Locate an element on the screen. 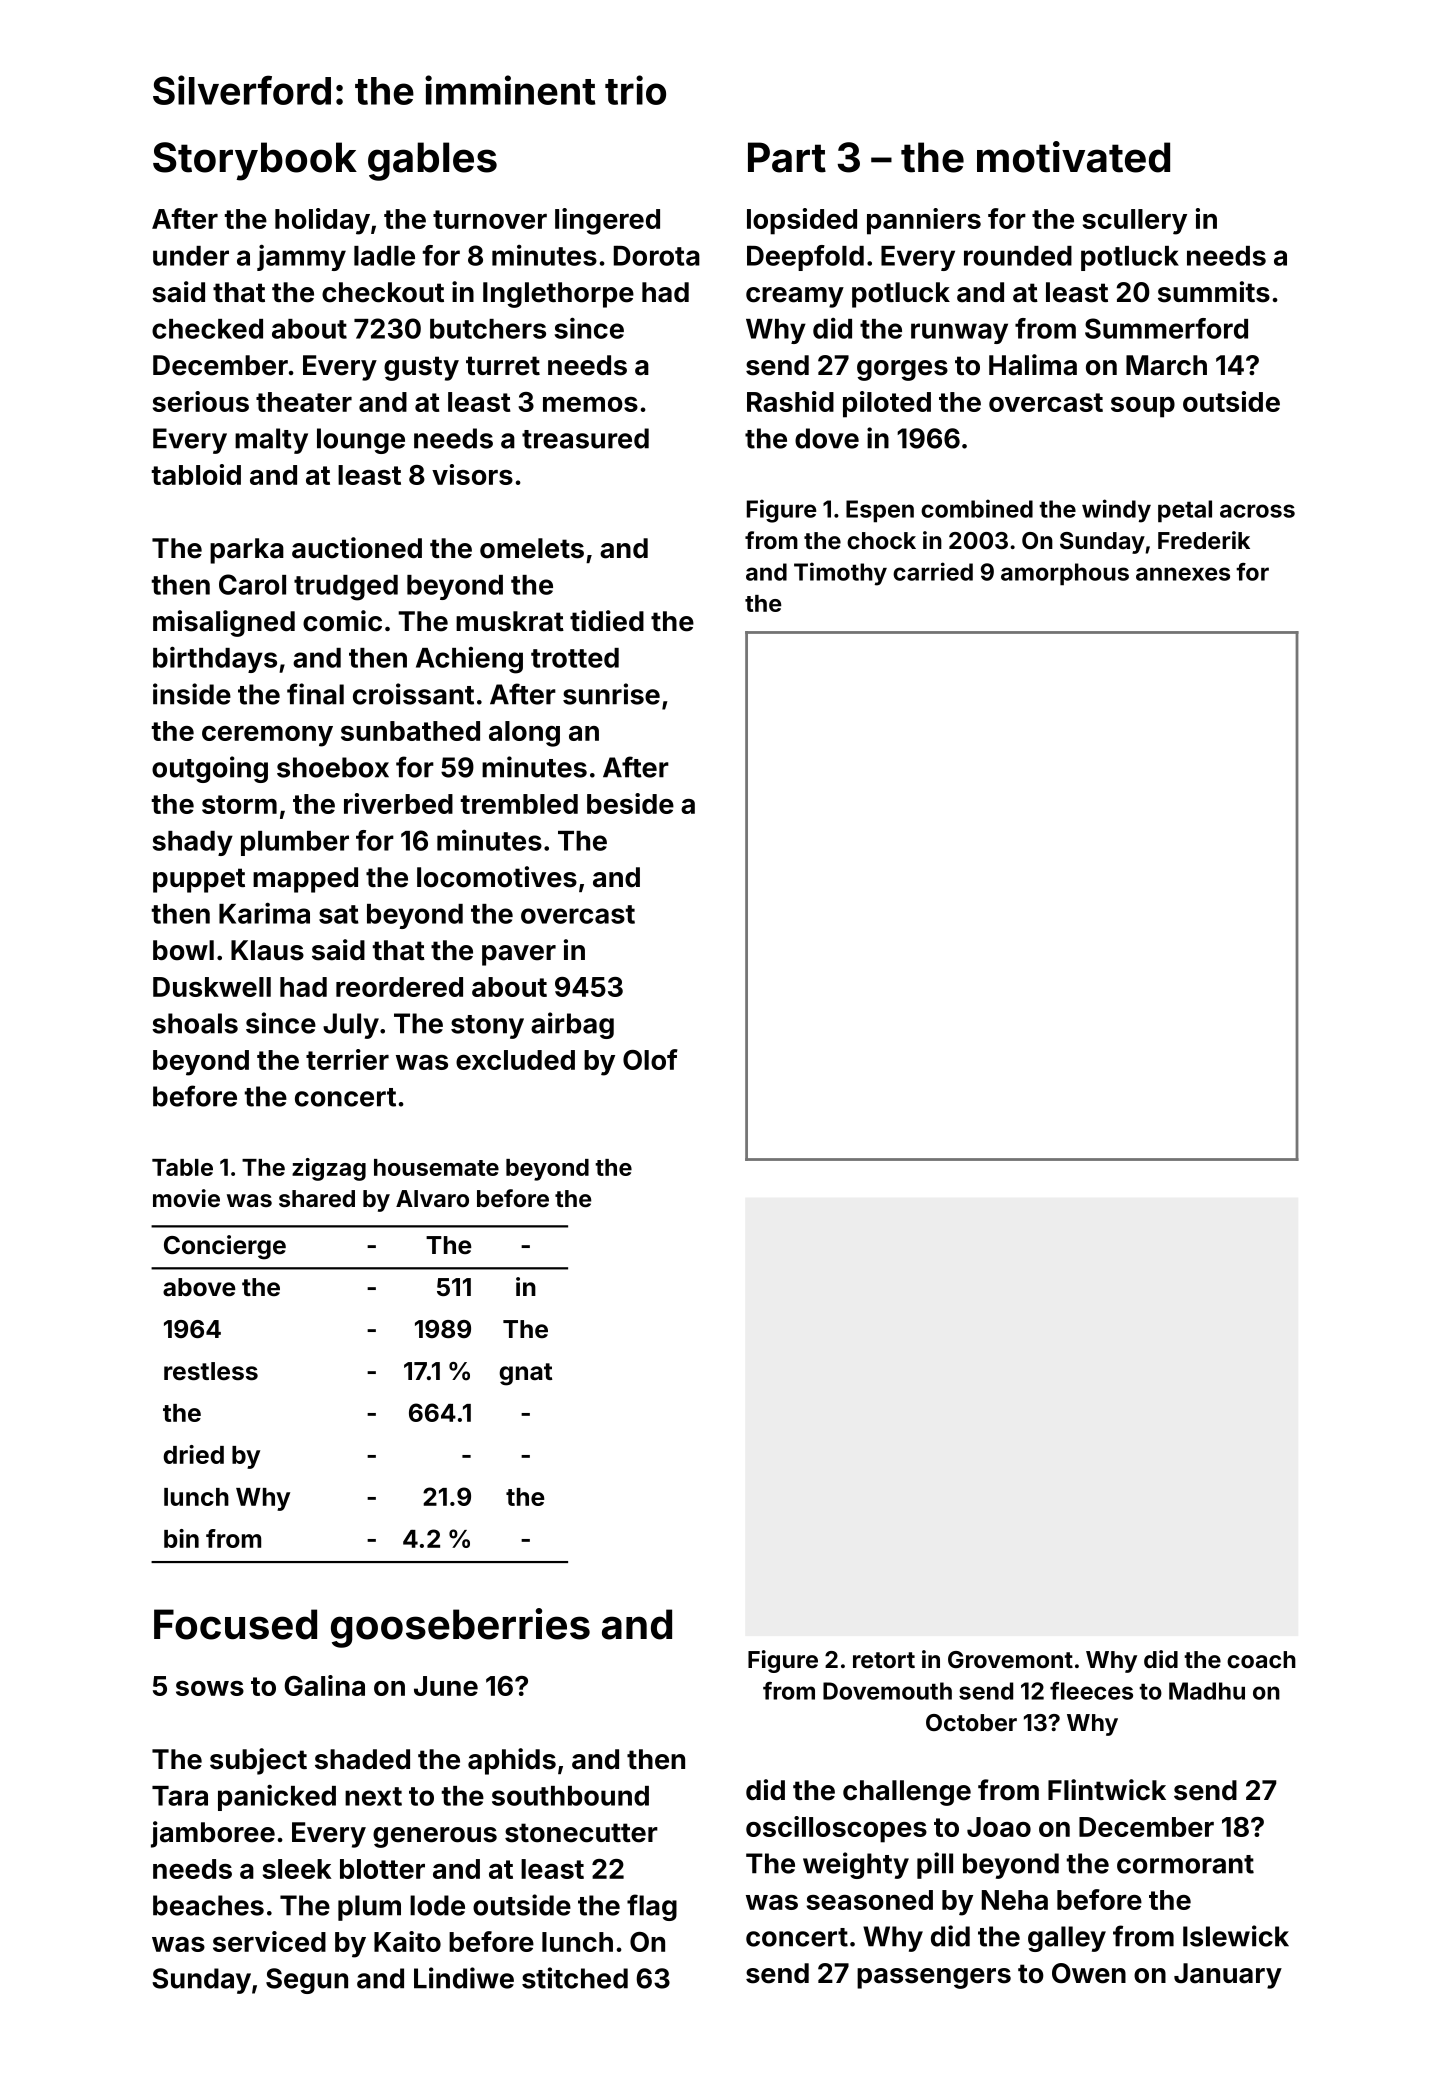 The image size is (1450, 2100). southbound is located at coordinates (570, 1796).
